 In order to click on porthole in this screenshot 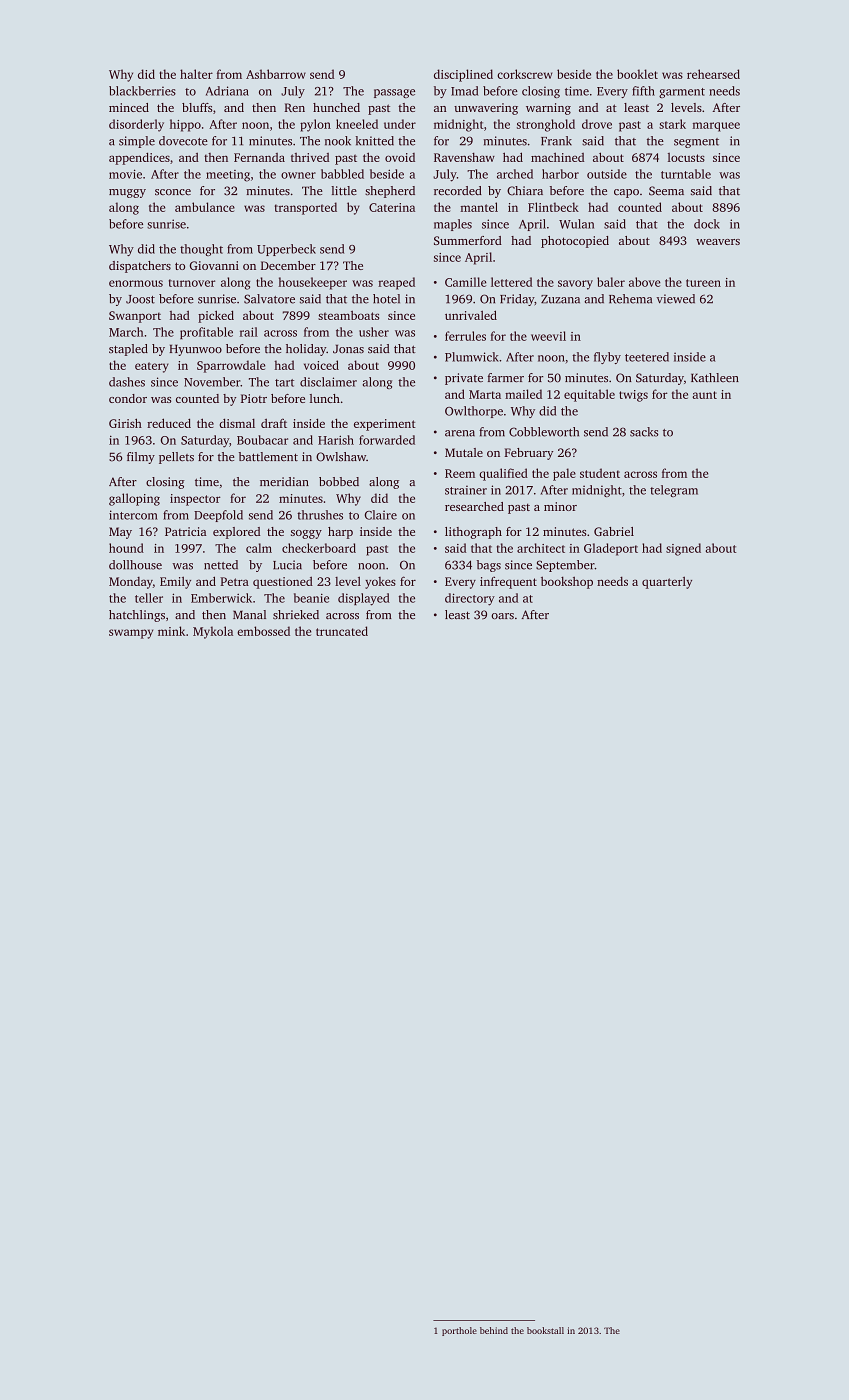, I will do `click(459, 1331)`.
